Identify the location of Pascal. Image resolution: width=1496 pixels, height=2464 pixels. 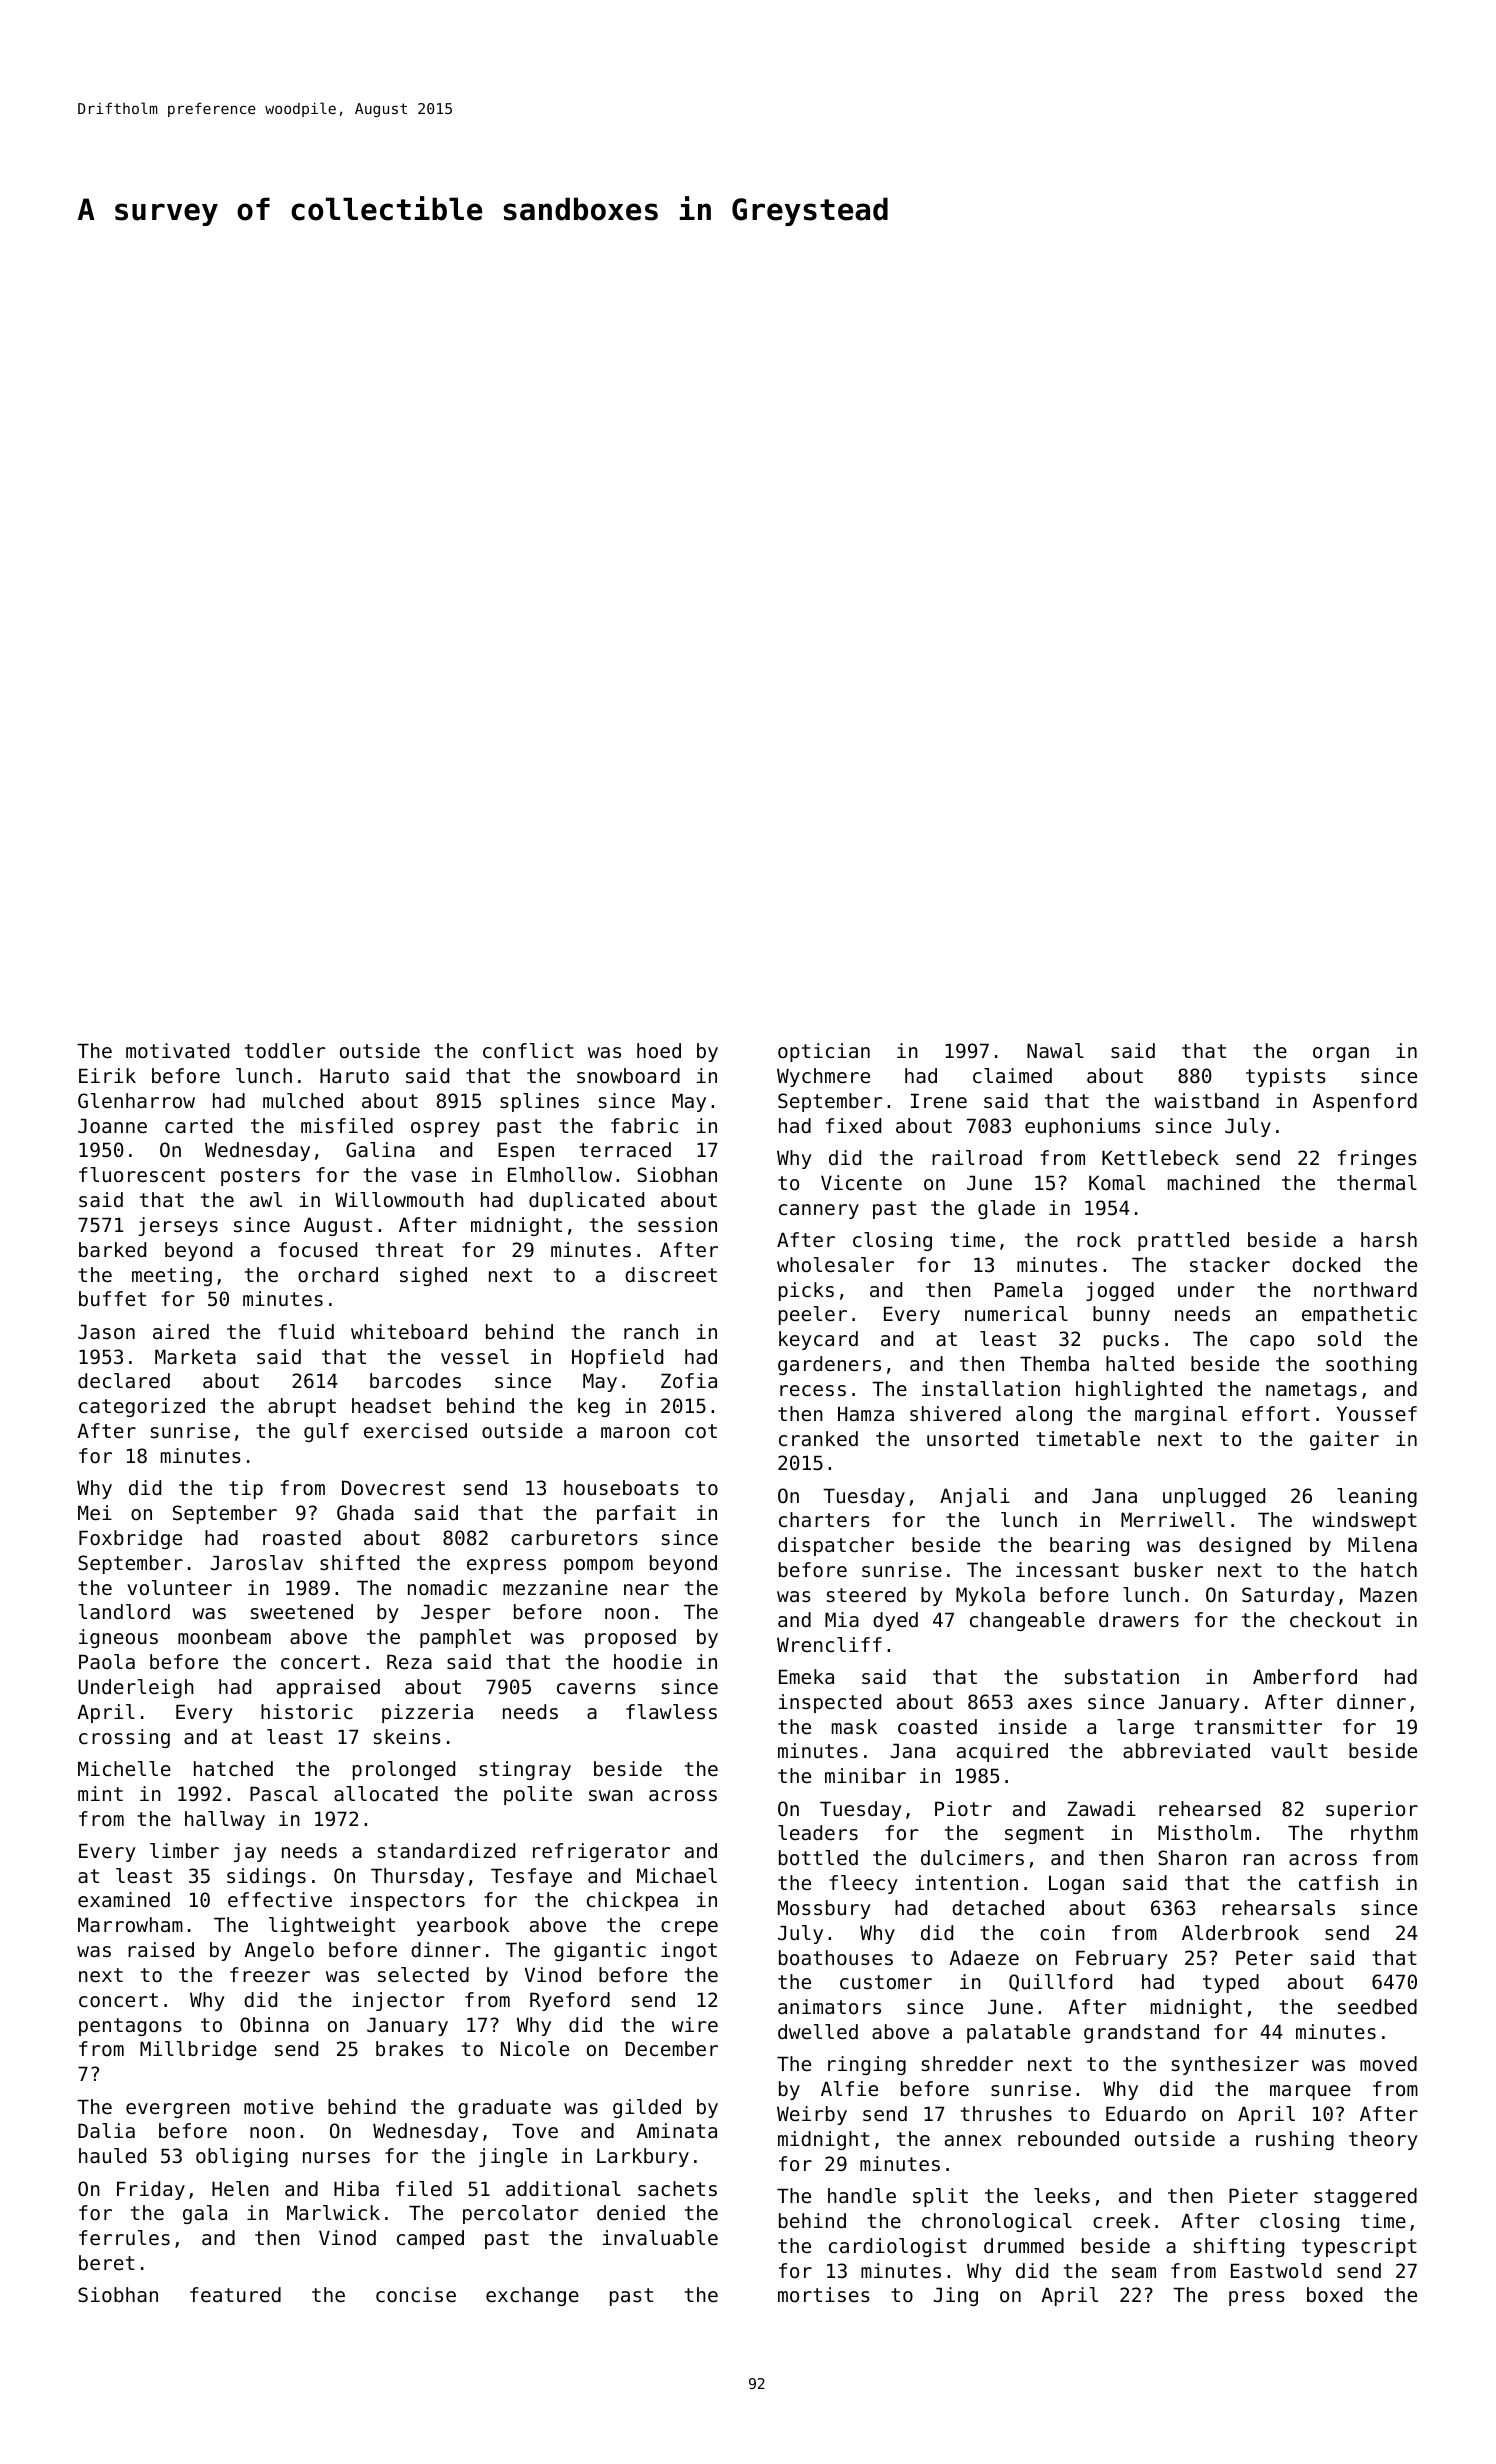
(284, 1794).
